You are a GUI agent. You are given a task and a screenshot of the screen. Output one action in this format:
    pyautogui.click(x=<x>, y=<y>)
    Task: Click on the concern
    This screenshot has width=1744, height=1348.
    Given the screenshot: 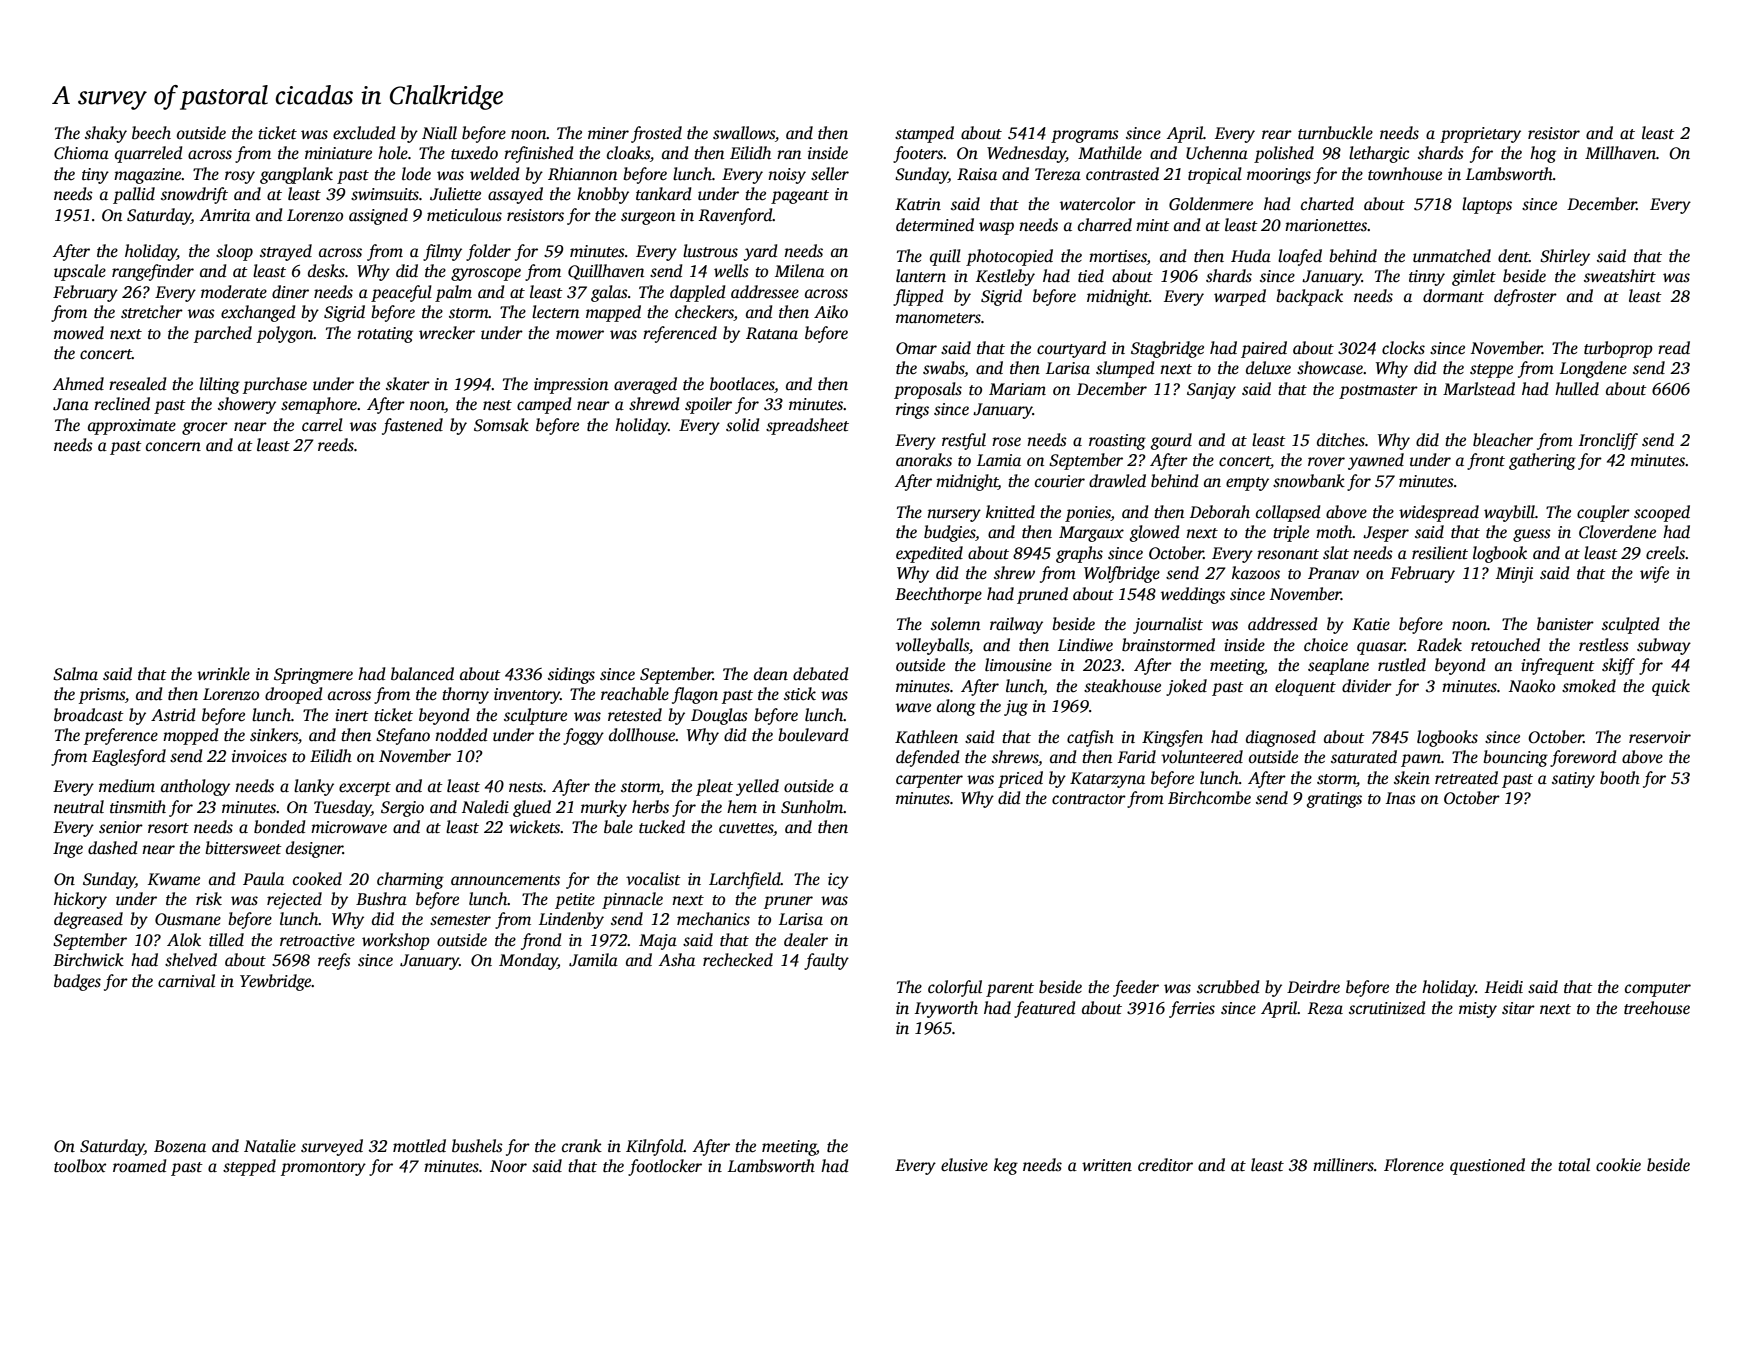 What is the action you would take?
    pyautogui.click(x=173, y=447)
